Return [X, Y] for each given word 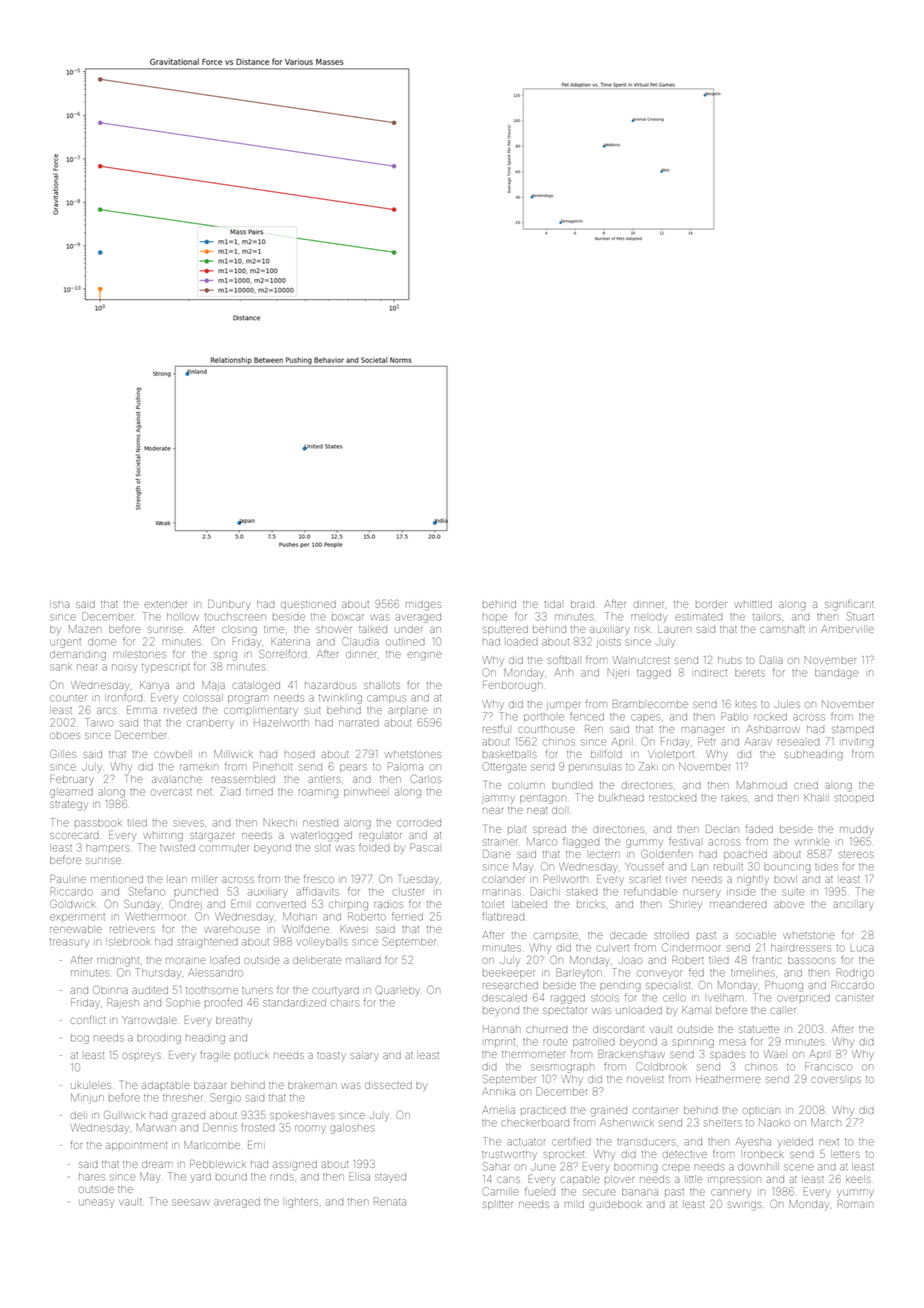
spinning [693, 1043]
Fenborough [513, 686]
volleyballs [322, 943]
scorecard [74, 836]
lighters [301, 1203]
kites [746, 704]
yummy [855, 1193]
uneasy [96, 1203]
